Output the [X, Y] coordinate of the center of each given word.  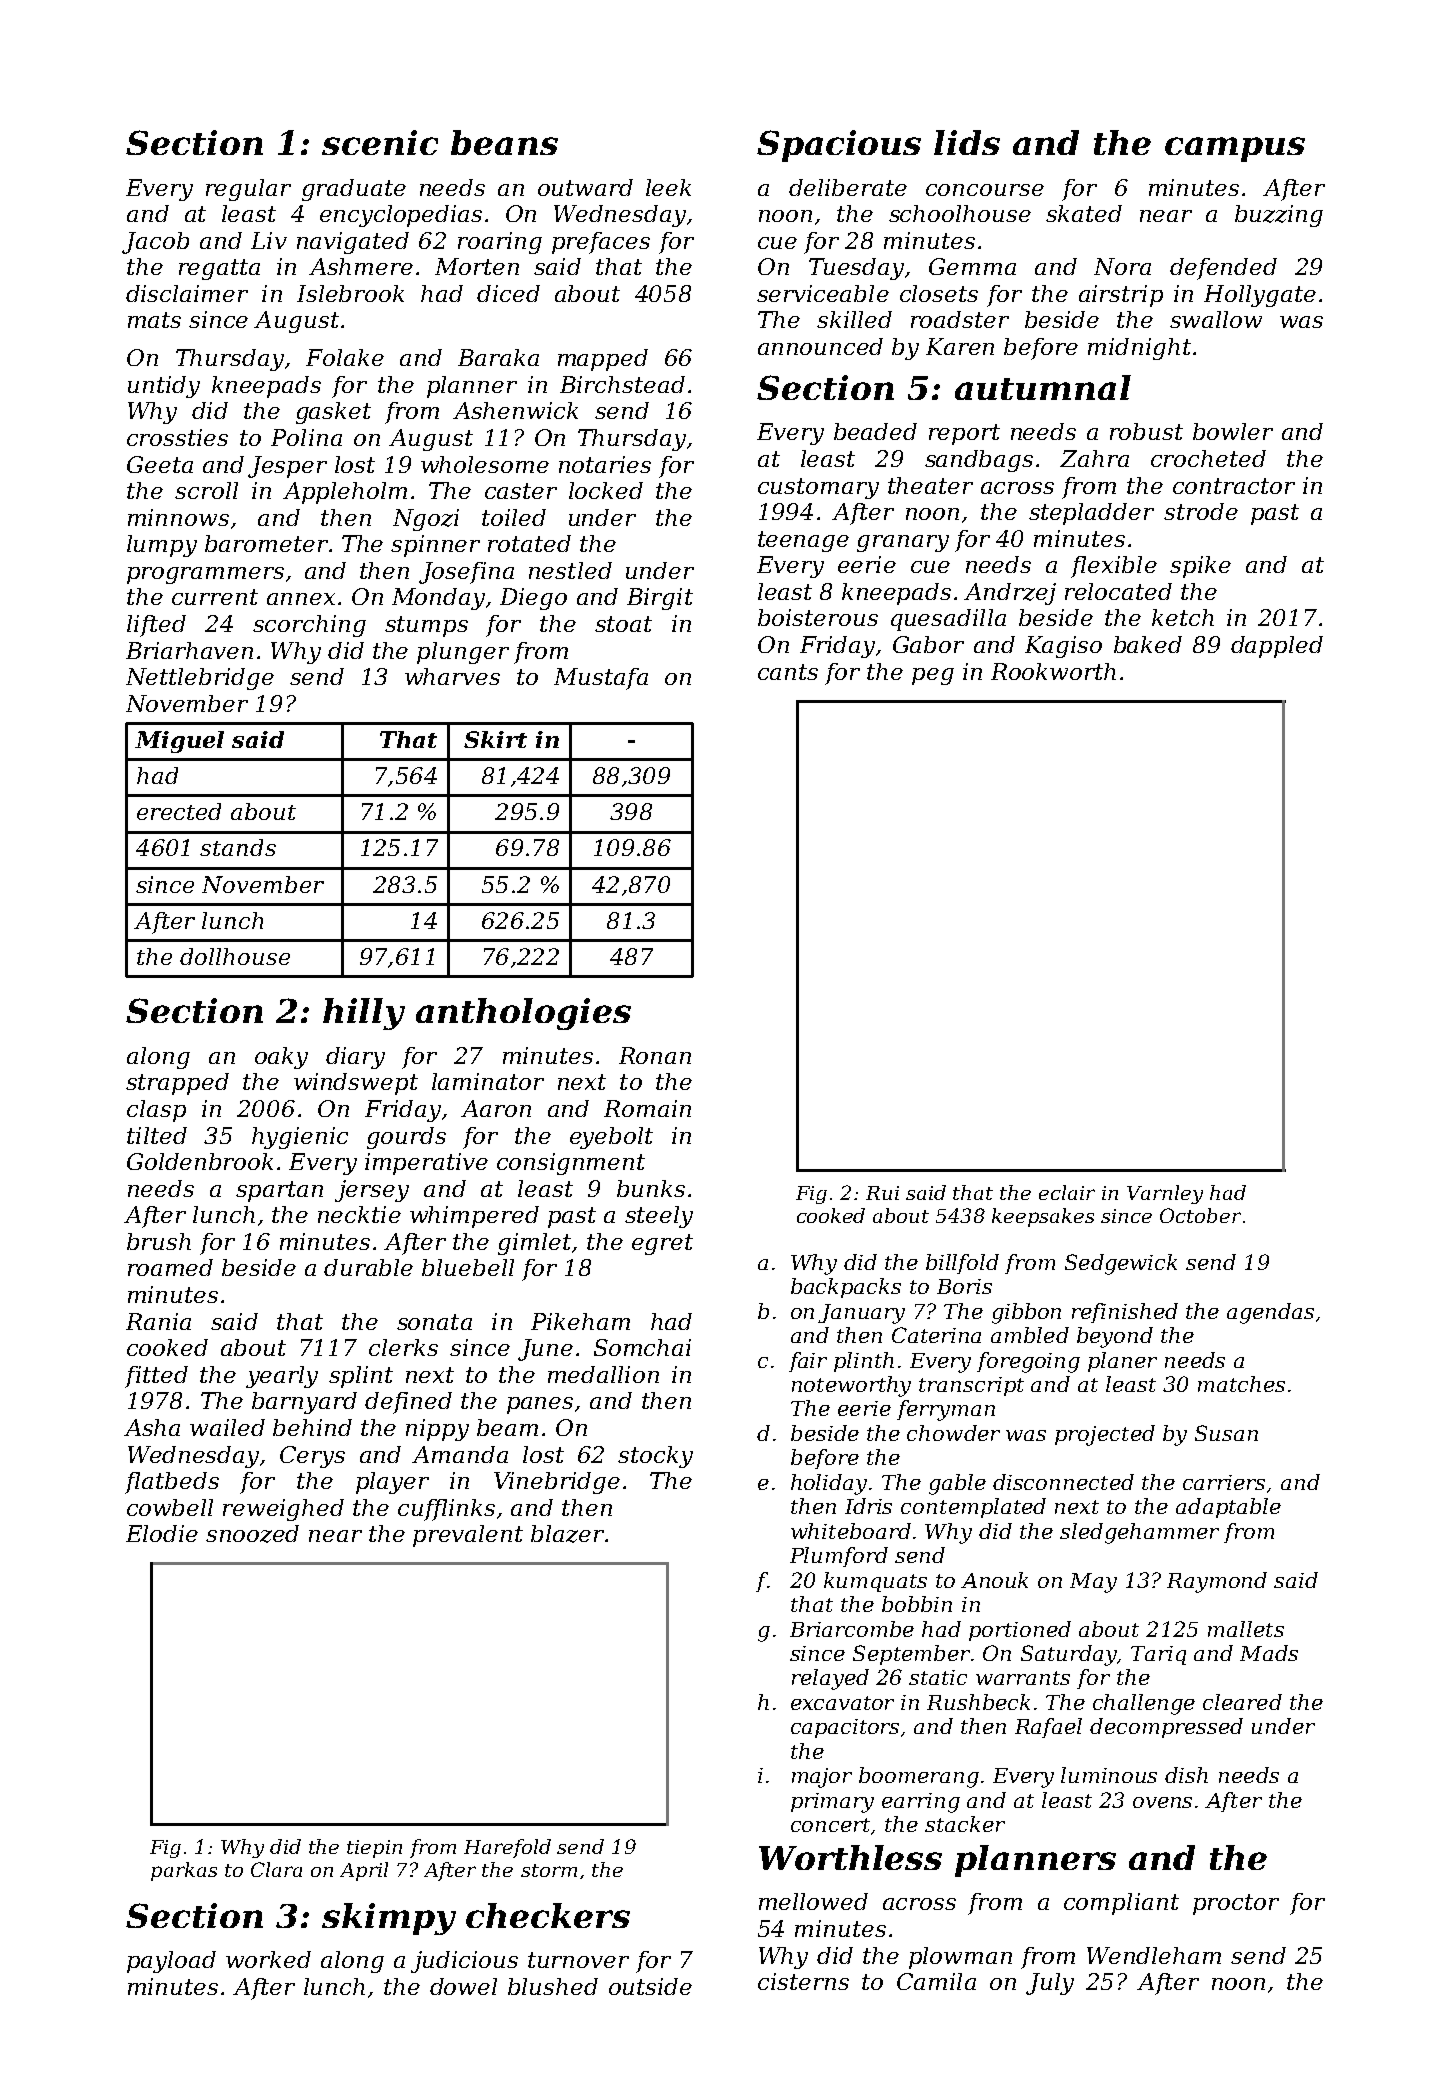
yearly [282, 1377]
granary [903, 543]
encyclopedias [401, 216]
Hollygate [1260, 296]
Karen [960, 346]
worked [268, 1959]
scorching [309, 626]
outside [650, 1986]
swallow [1216, 319]
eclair [1067, 1192]
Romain [647, 1108]
